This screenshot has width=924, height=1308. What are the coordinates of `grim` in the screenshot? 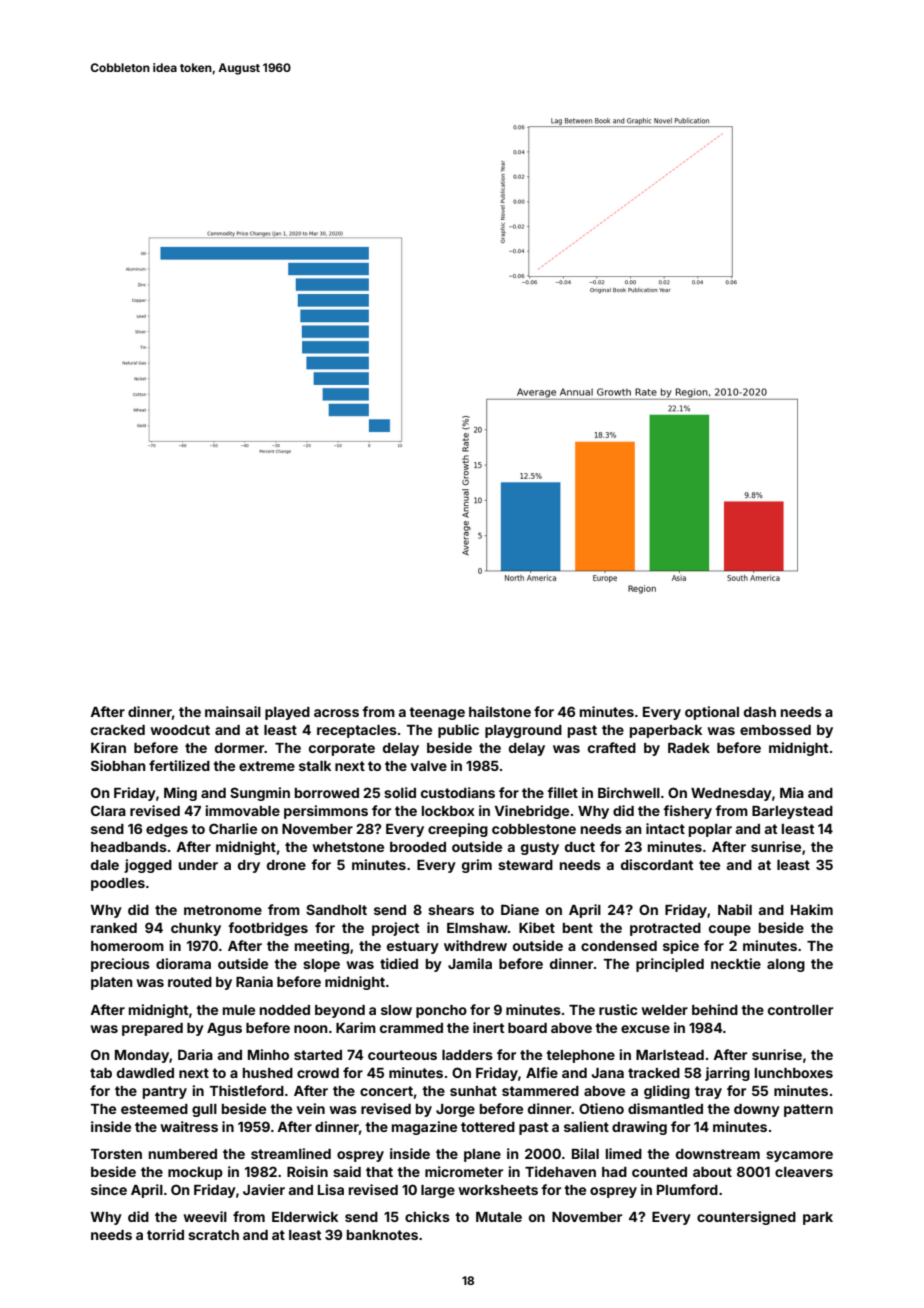 It's located at (477, 866).
